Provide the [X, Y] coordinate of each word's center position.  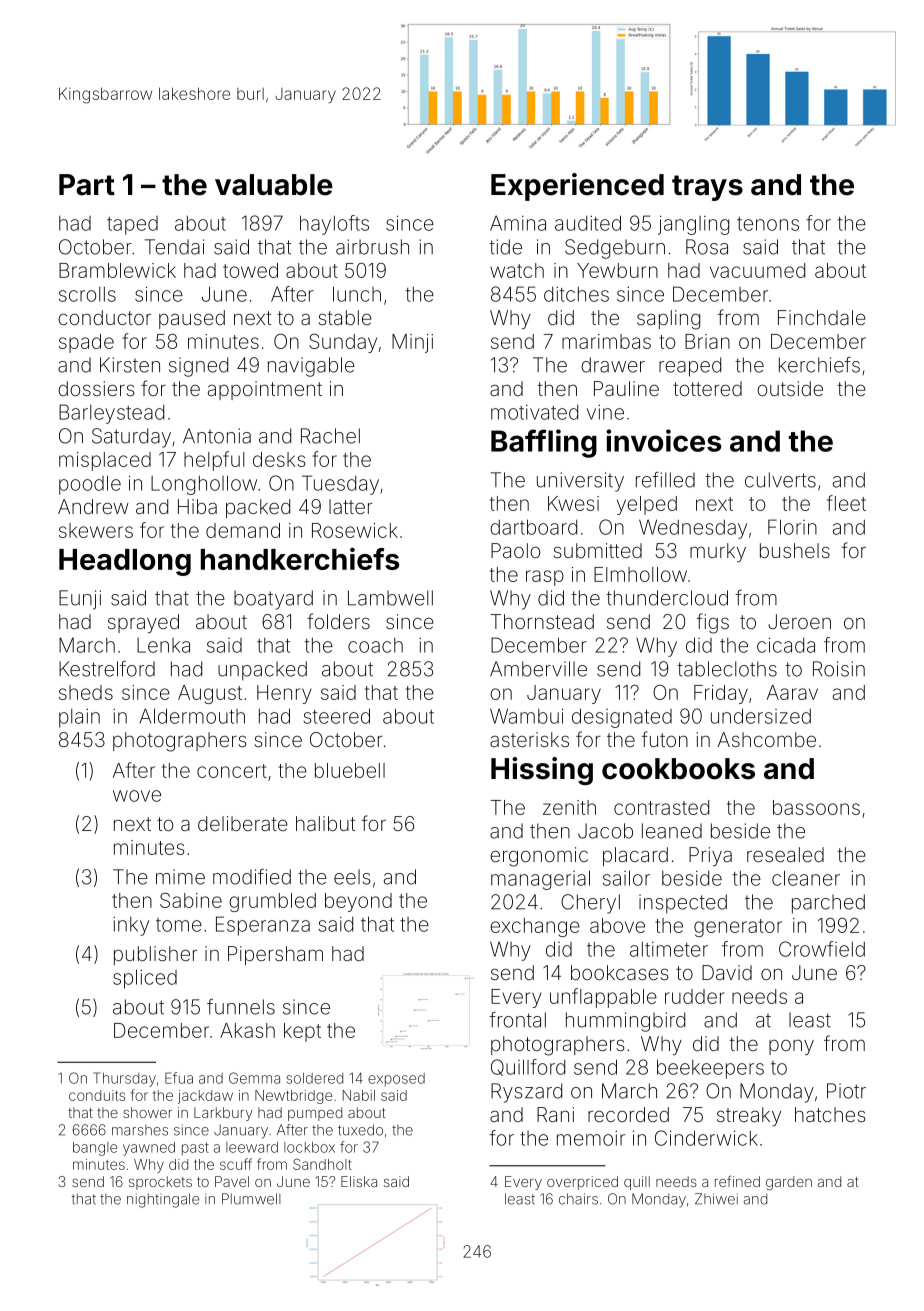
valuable [274, 185]
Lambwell [390, 598]
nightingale [163, 1200]
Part [87, 185]
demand [243, 530]
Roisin [839, 669]
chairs [578, 1199]
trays [707, 188]
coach [375, 645]
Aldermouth [192, 716]
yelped [647, 505]
